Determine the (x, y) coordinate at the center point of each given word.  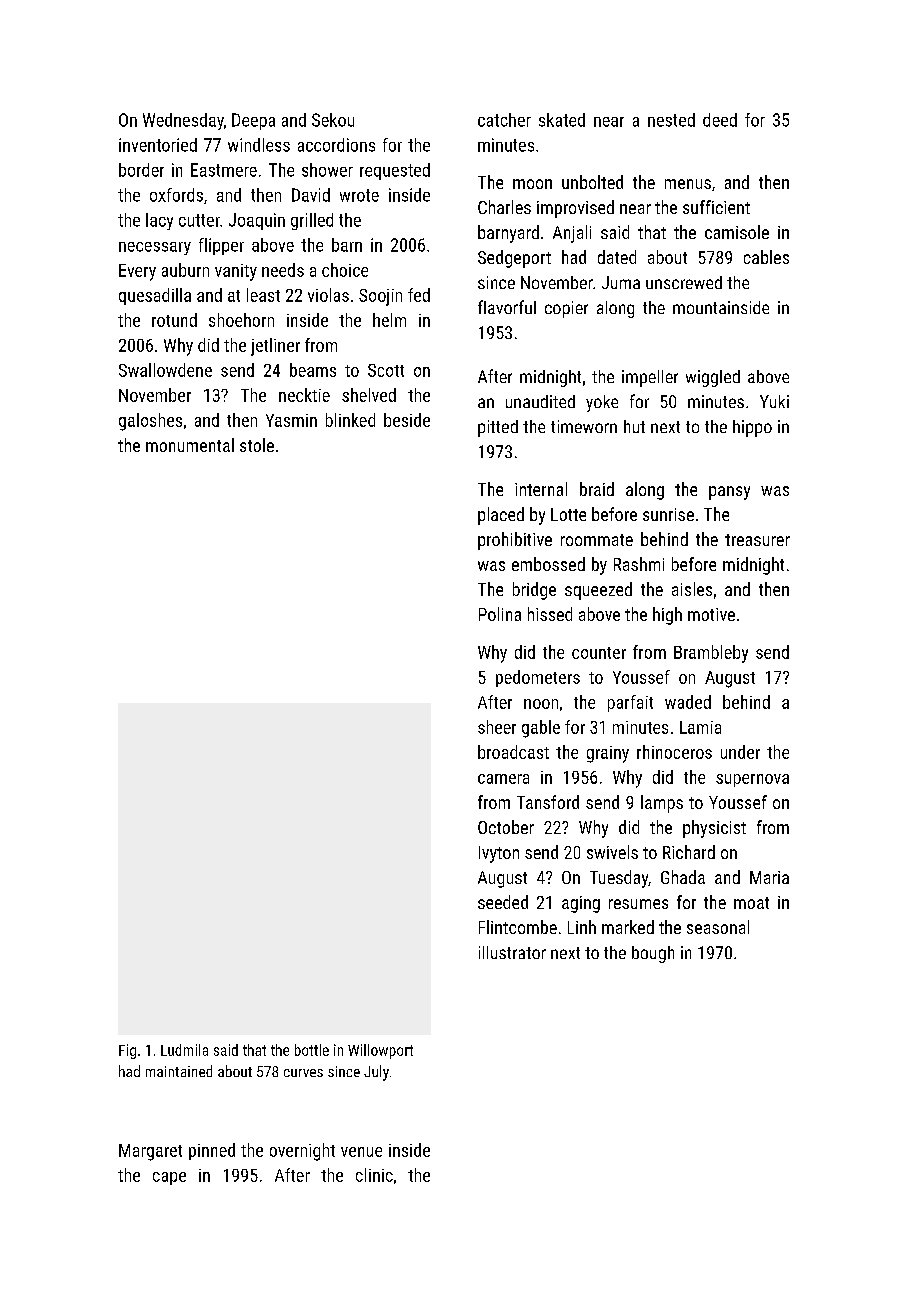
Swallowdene (165, 370)
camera (503, 779)
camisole (737, 232)
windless (259, 145)
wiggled (713, 378)
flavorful (507, 307)
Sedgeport (514, 259)
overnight (302, 1152)
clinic (374, 1175)
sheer (497, 727)
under (740, 752)
